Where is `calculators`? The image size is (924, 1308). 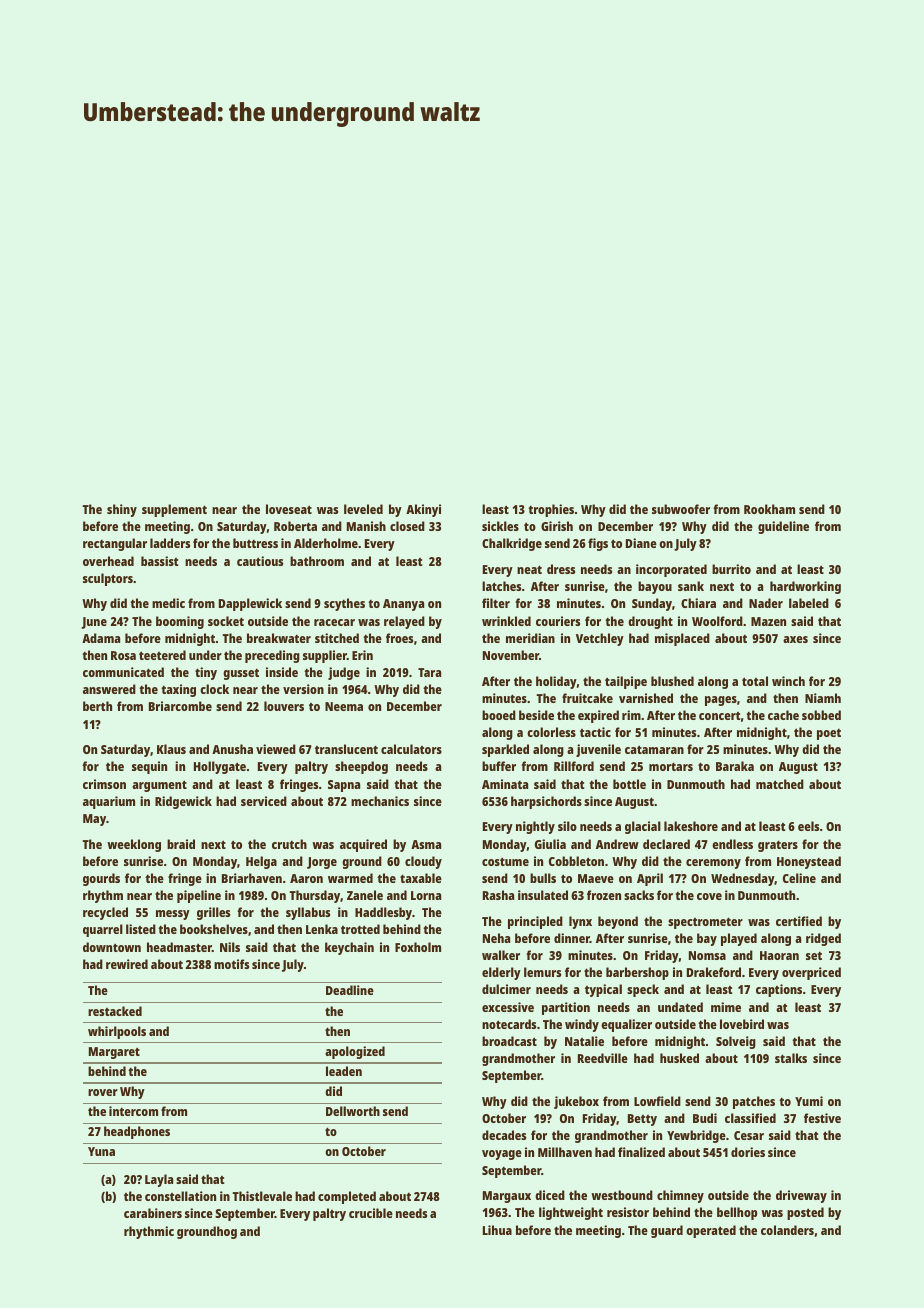 calculators is located at coordinates (411, 749).
